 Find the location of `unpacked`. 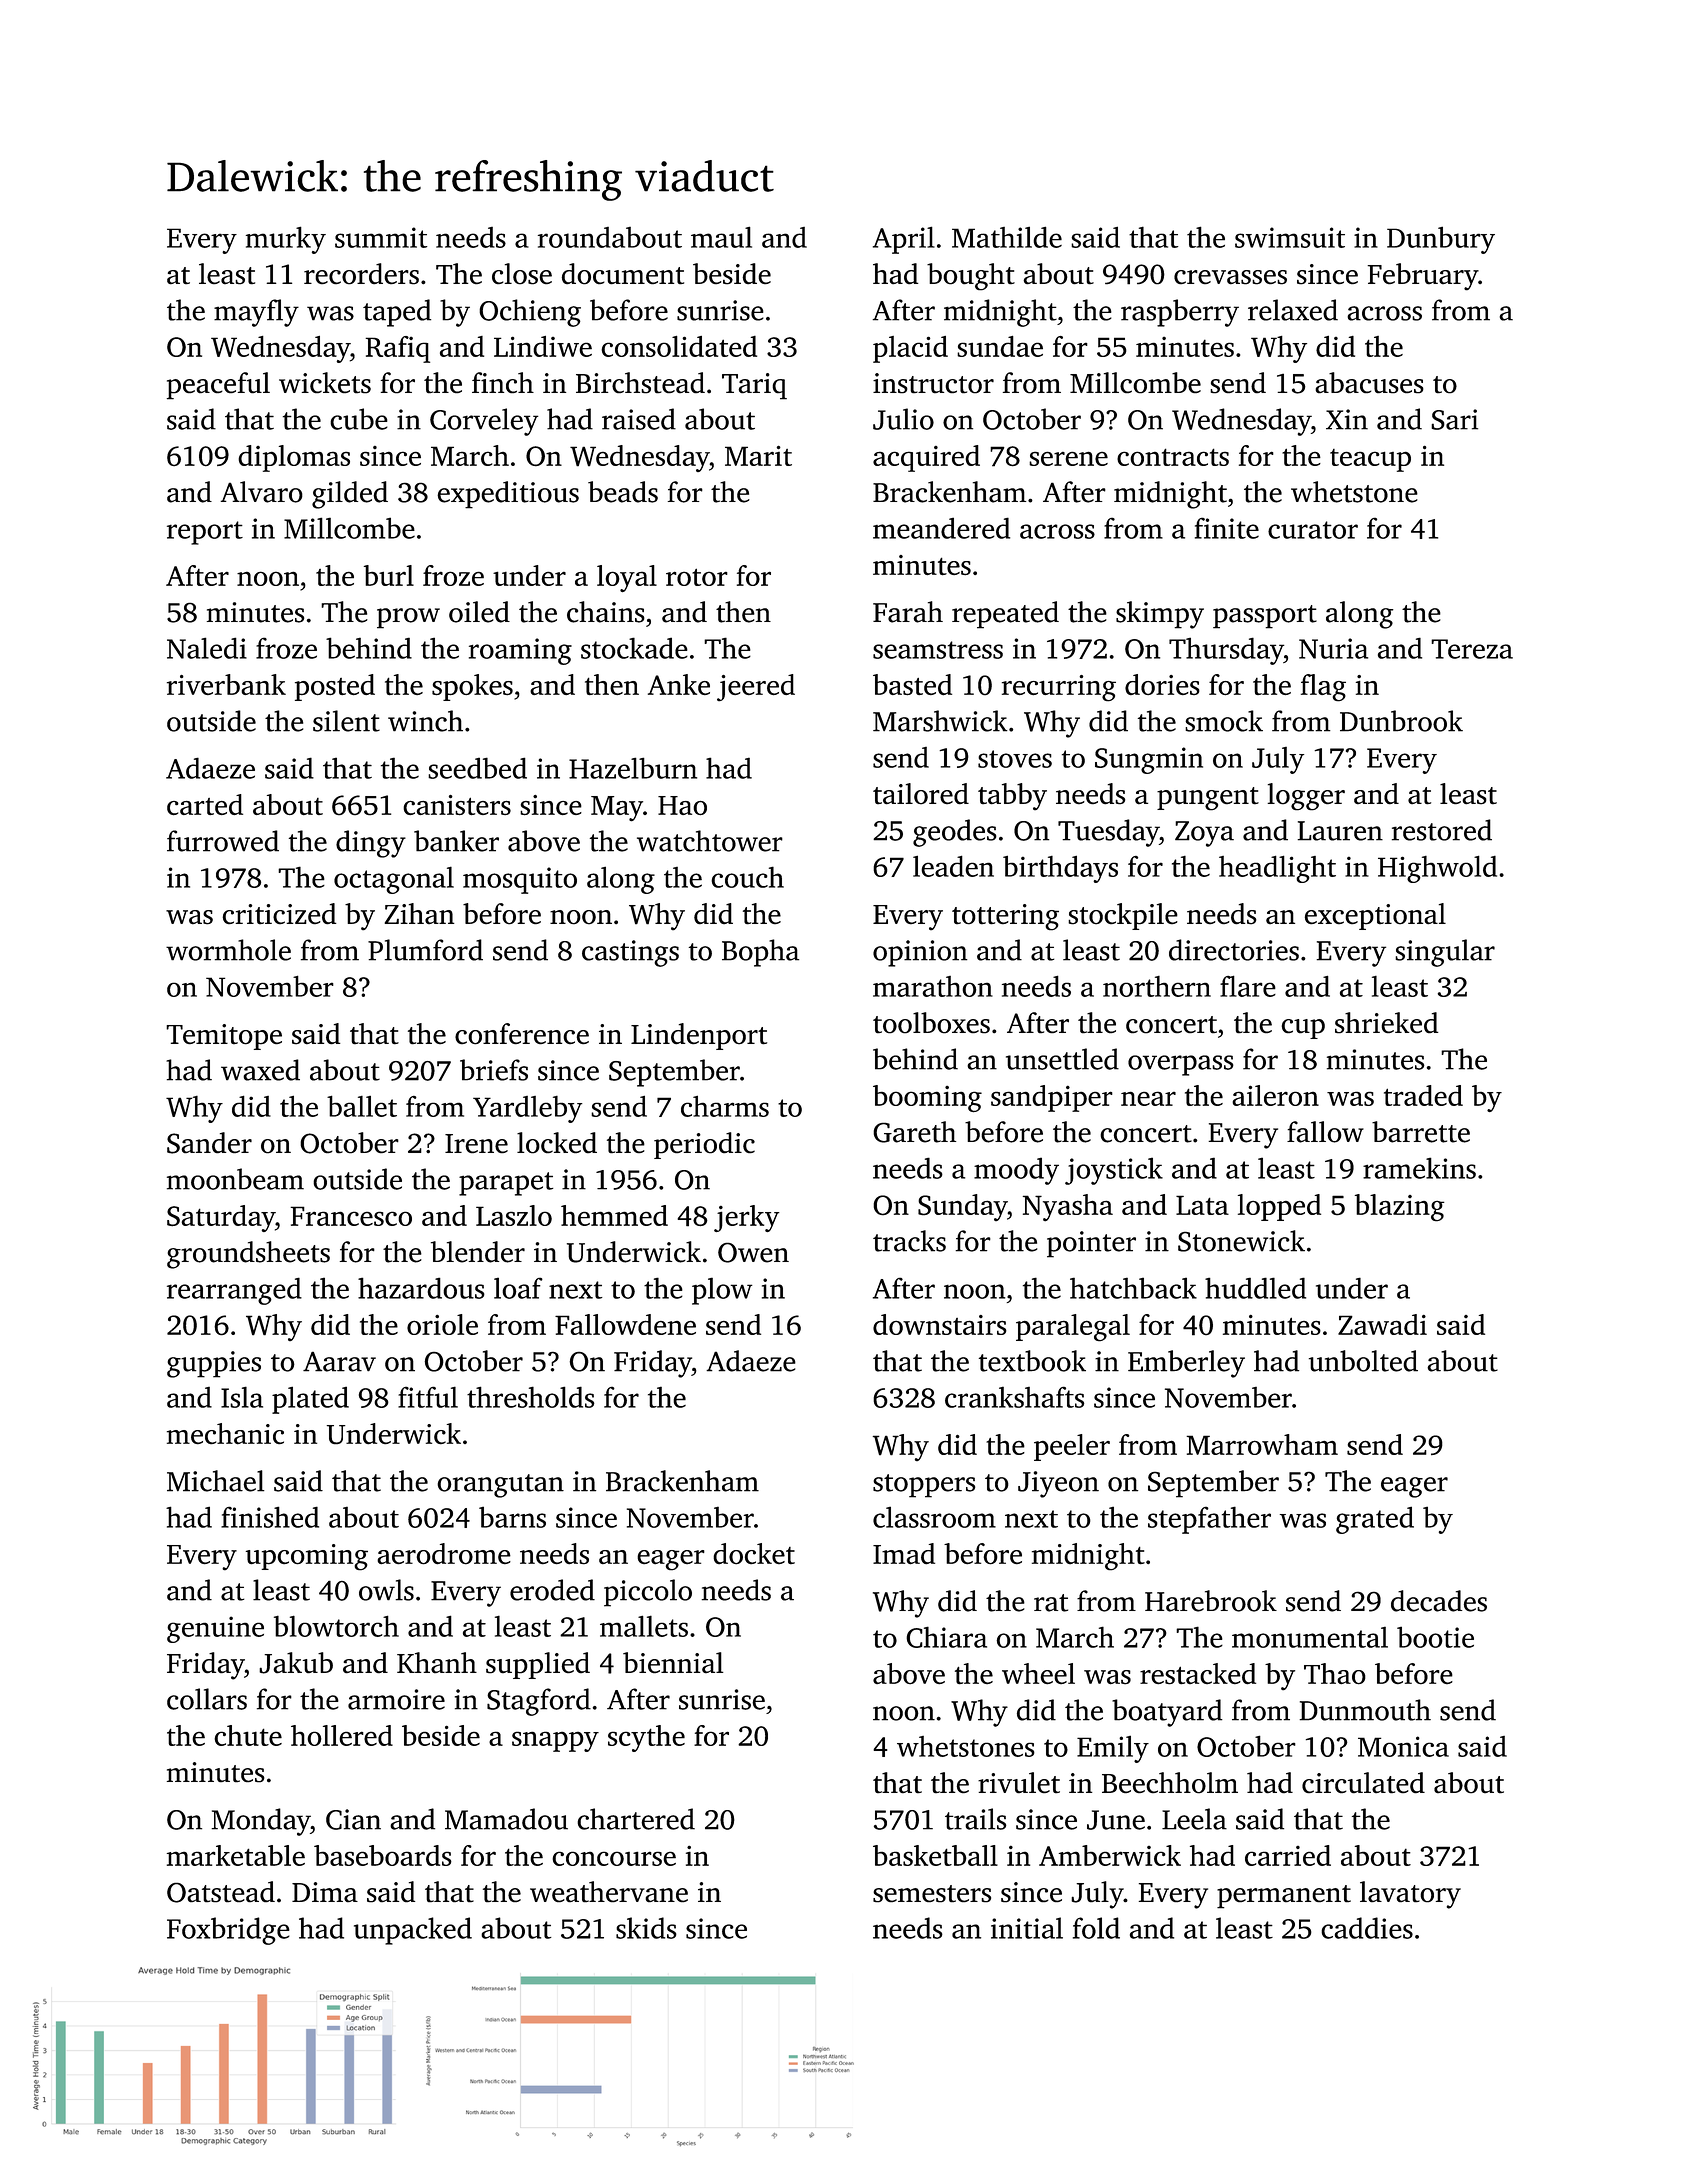

unpacked is located at coordinates (413, 1931).
